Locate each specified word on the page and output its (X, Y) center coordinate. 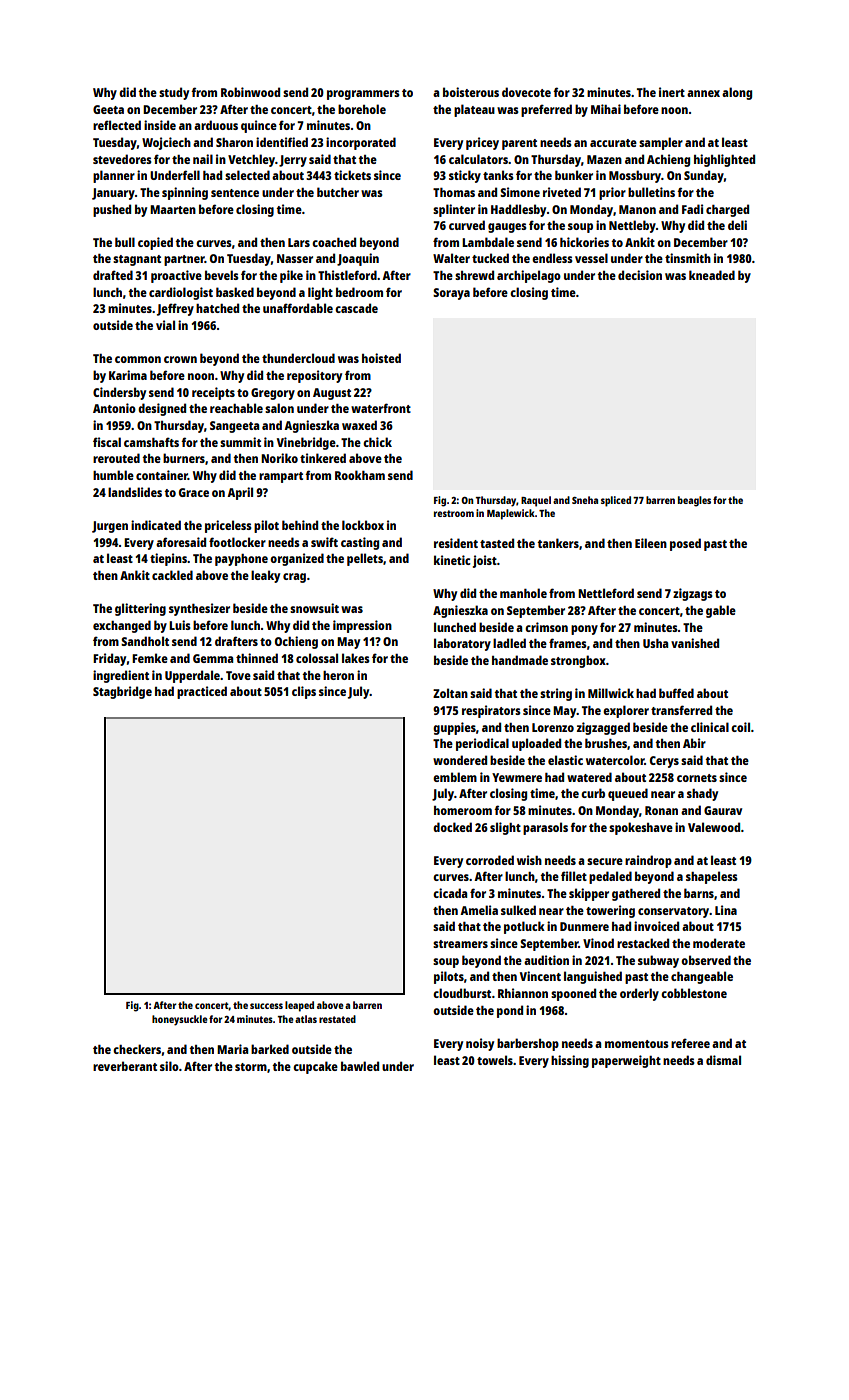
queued (628, 794)
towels (495, 1060)
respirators (491, 711)
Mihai (606, 109)
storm (251, 1067)
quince (259, 126)
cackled (172, 575)
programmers (363, 95)
